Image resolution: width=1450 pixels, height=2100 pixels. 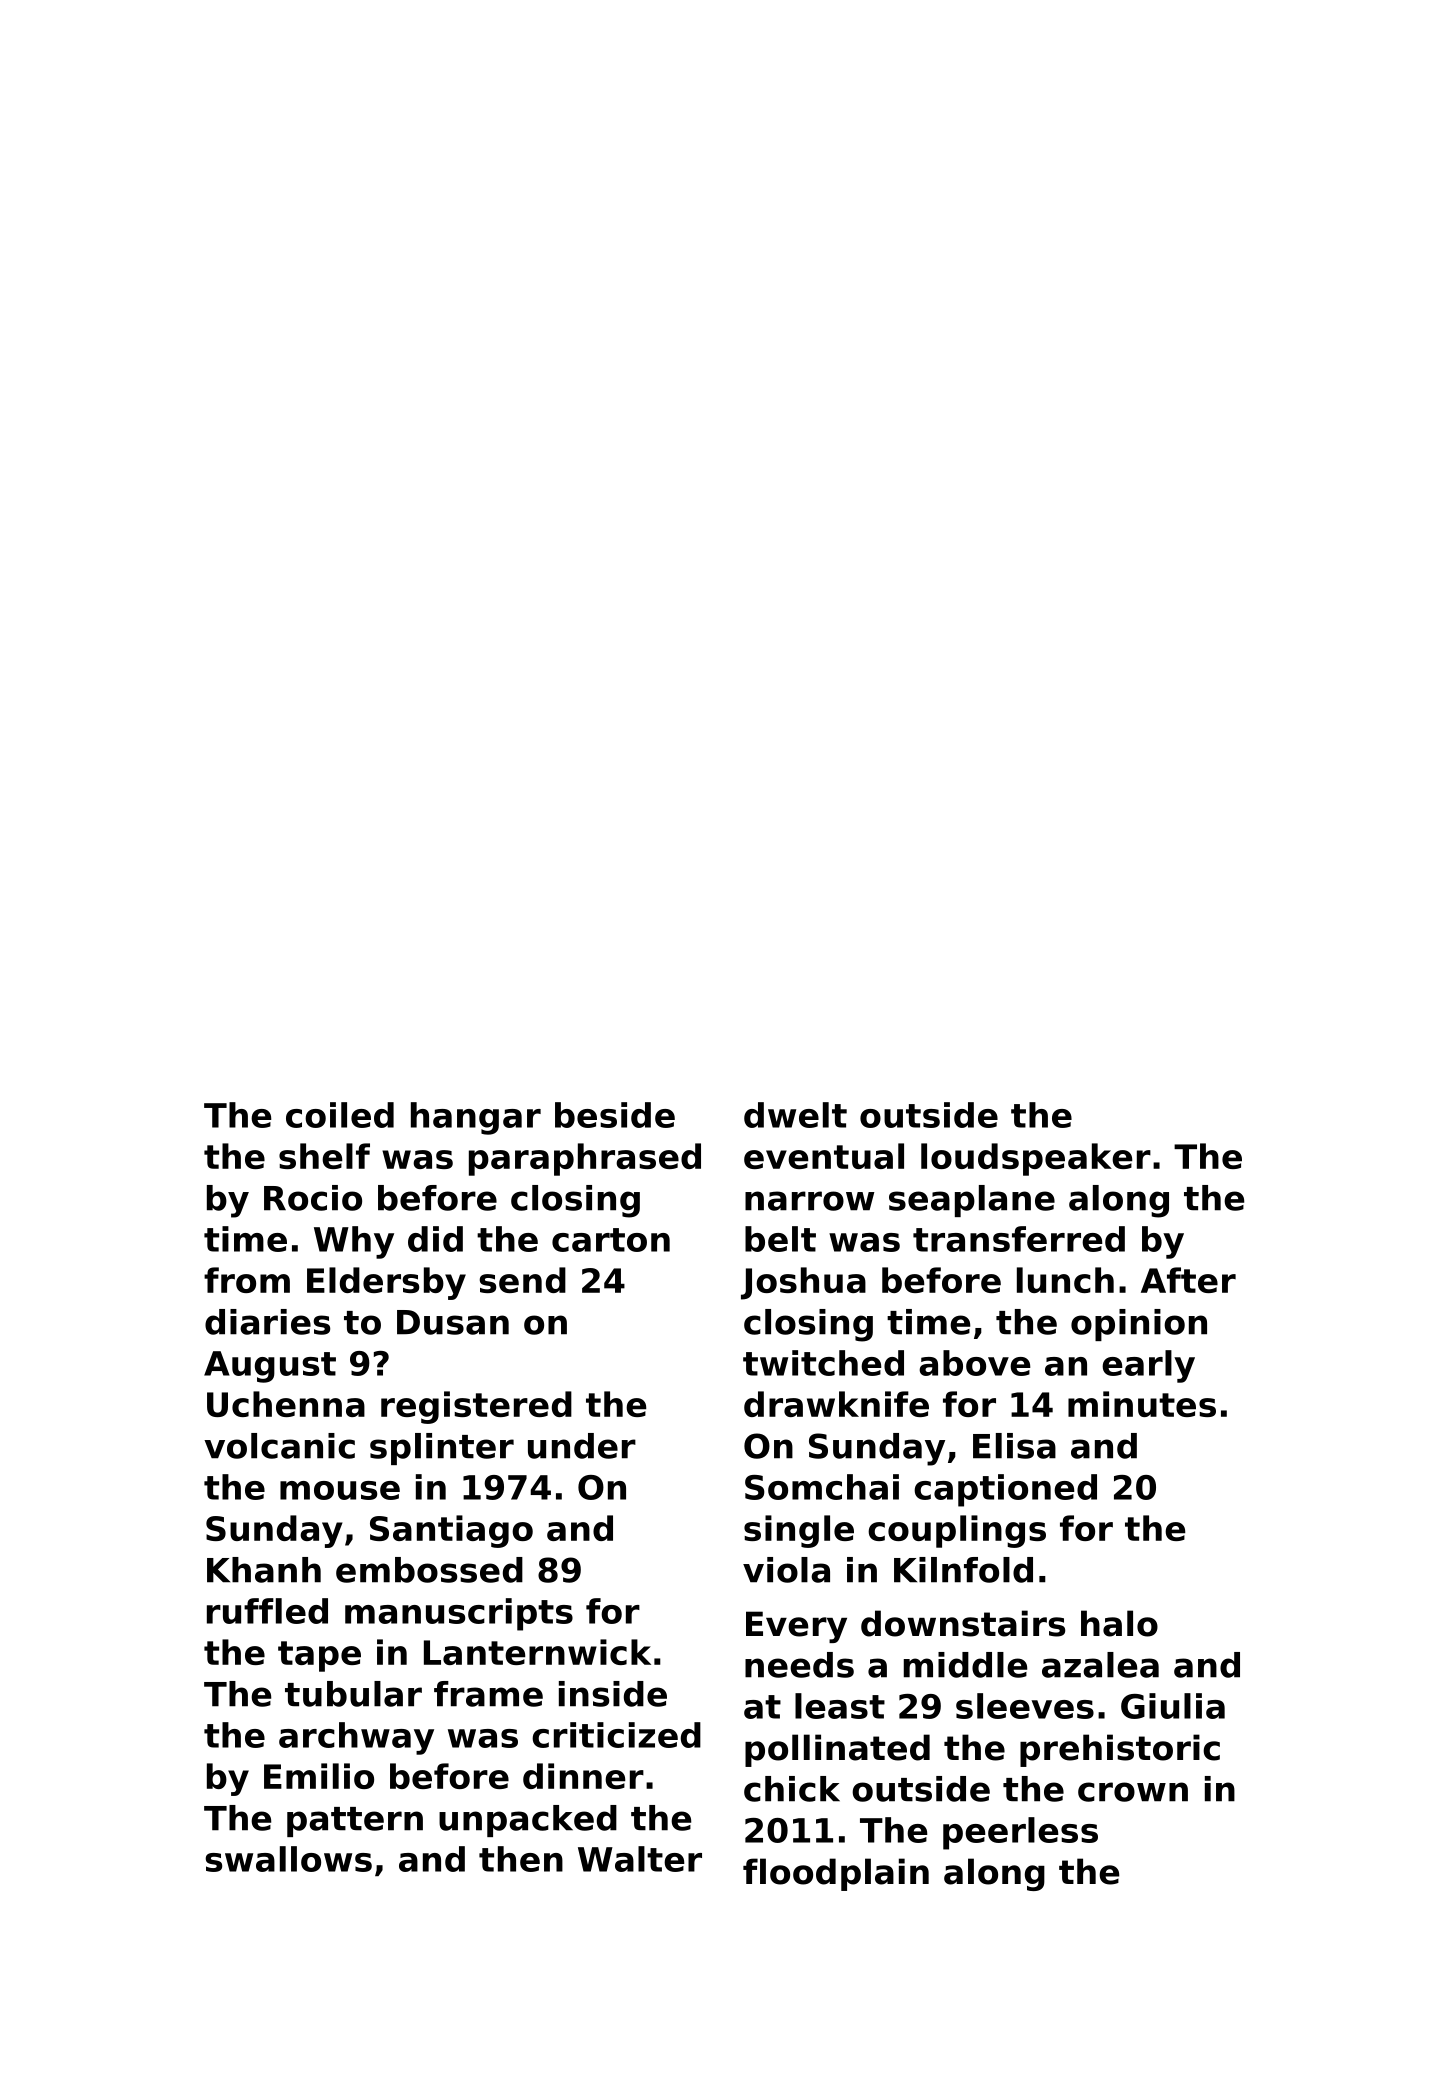 I want to click on Walter, so click(x=640, y=1859).
